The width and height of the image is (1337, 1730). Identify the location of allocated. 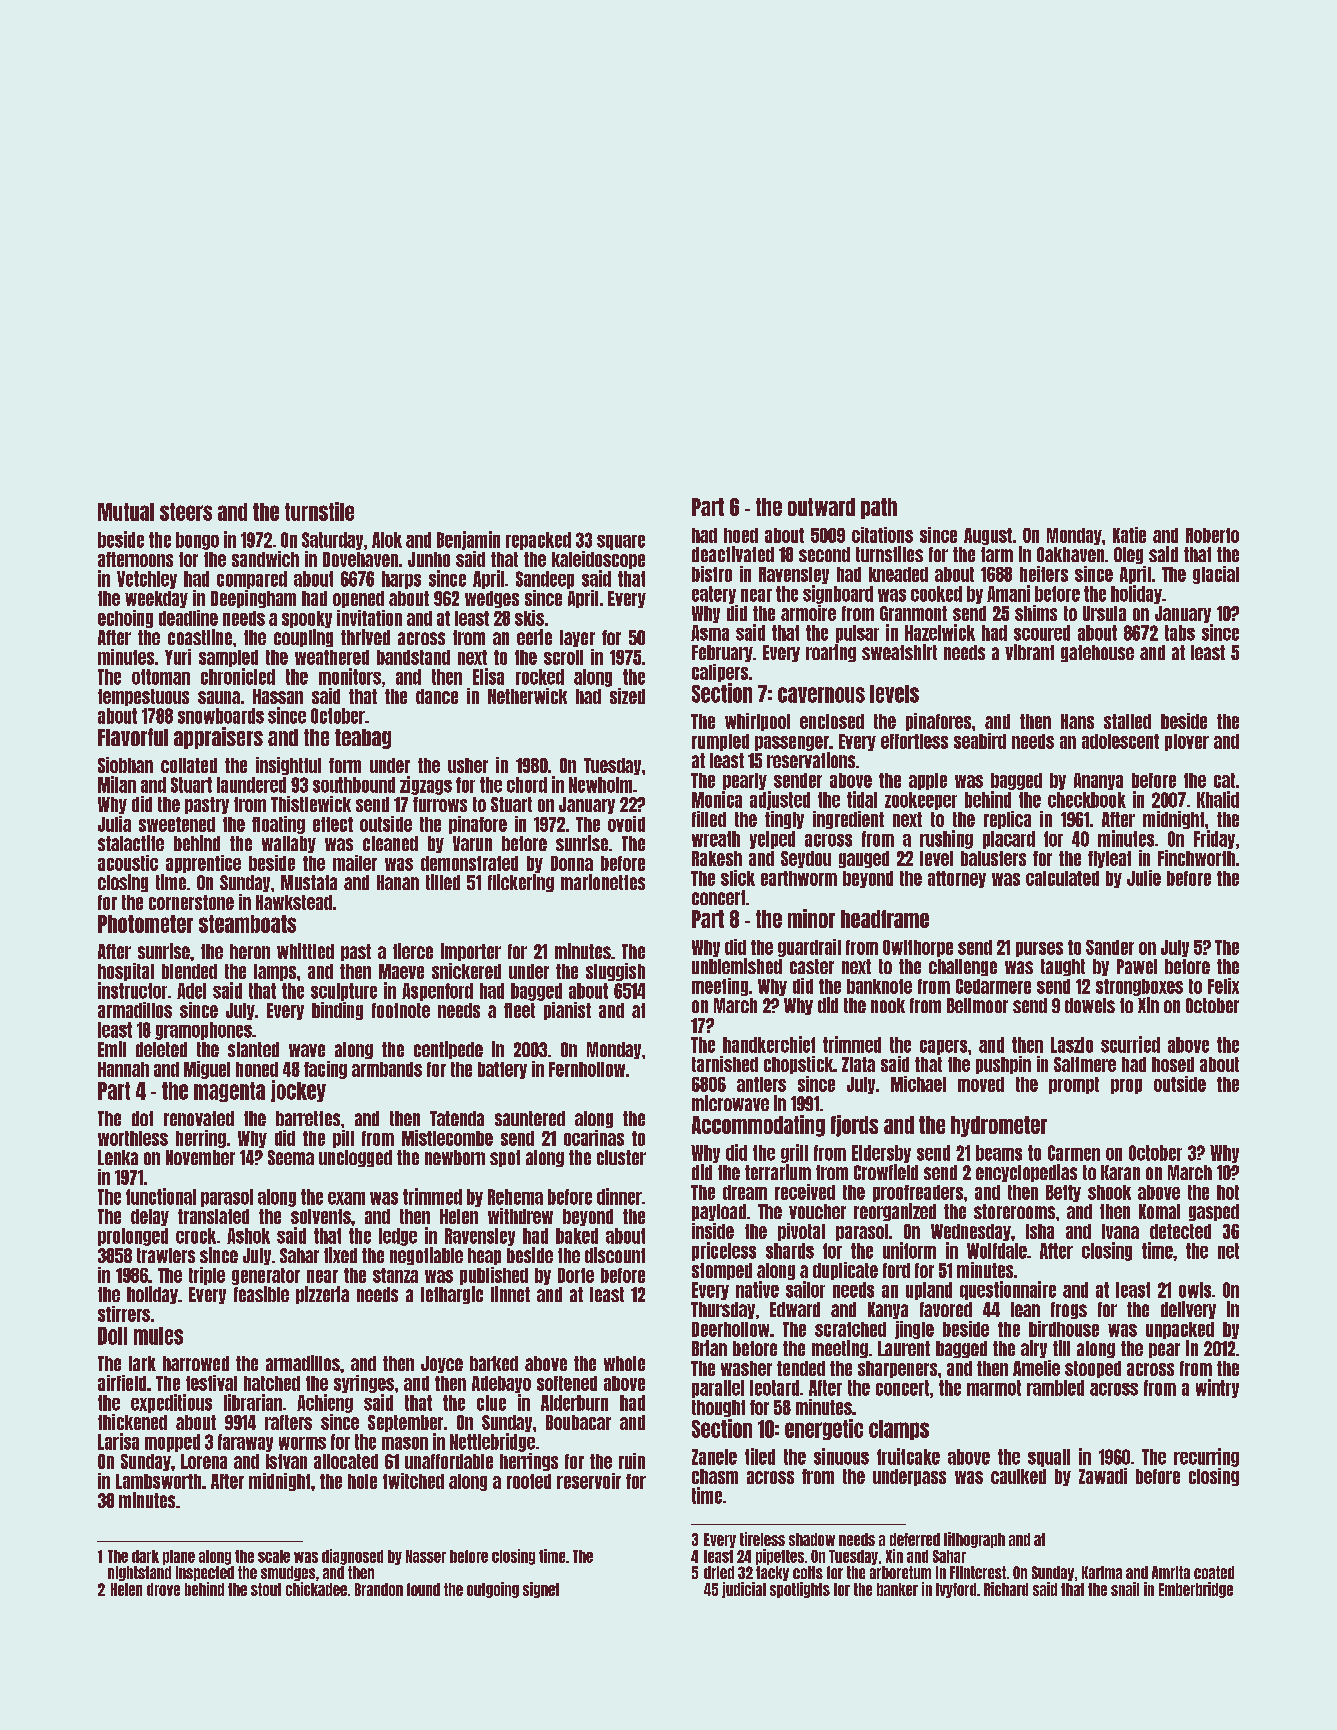
(346, 1461).
